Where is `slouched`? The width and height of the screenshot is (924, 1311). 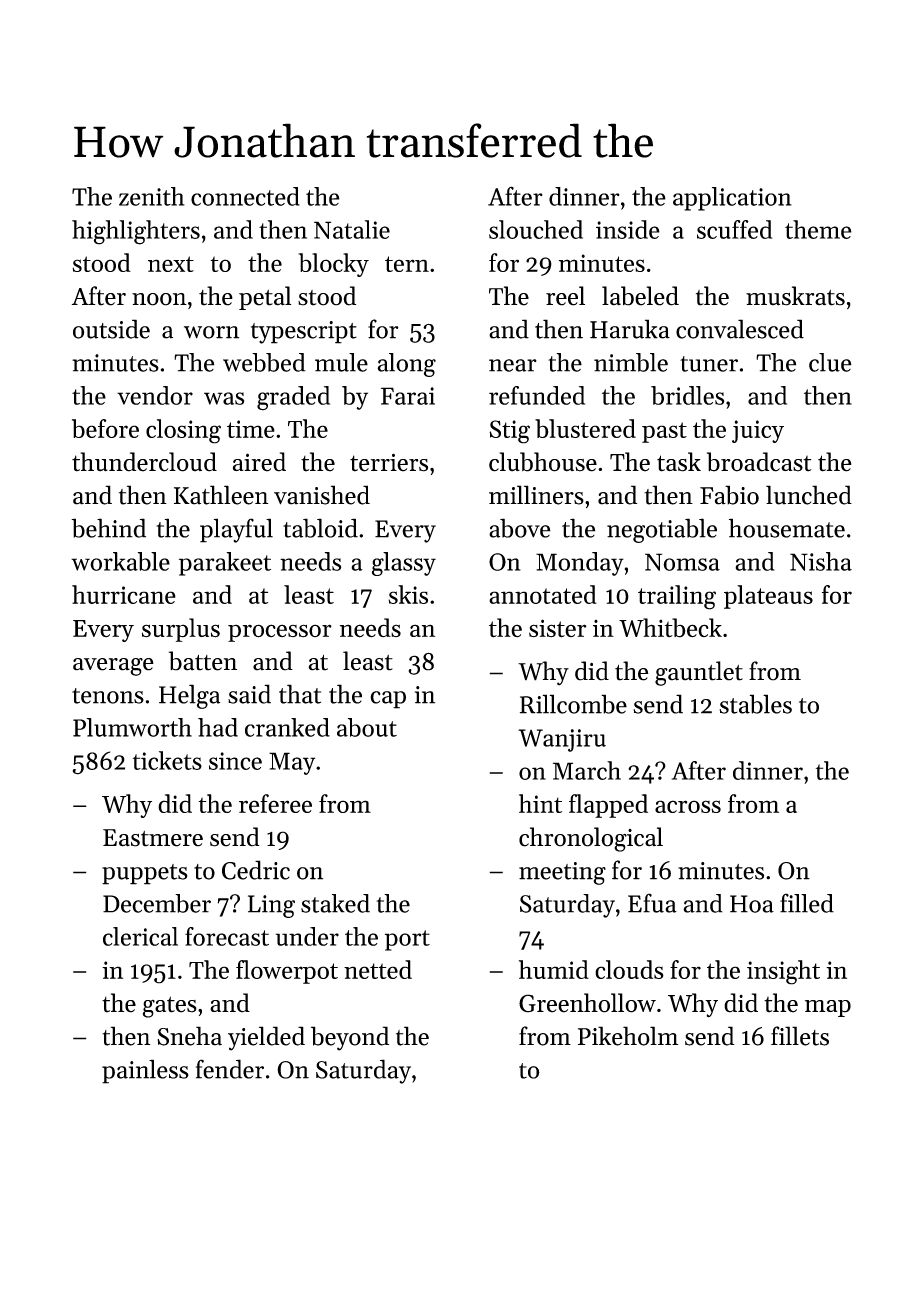
slouched is located at coordinates (536, 229).
